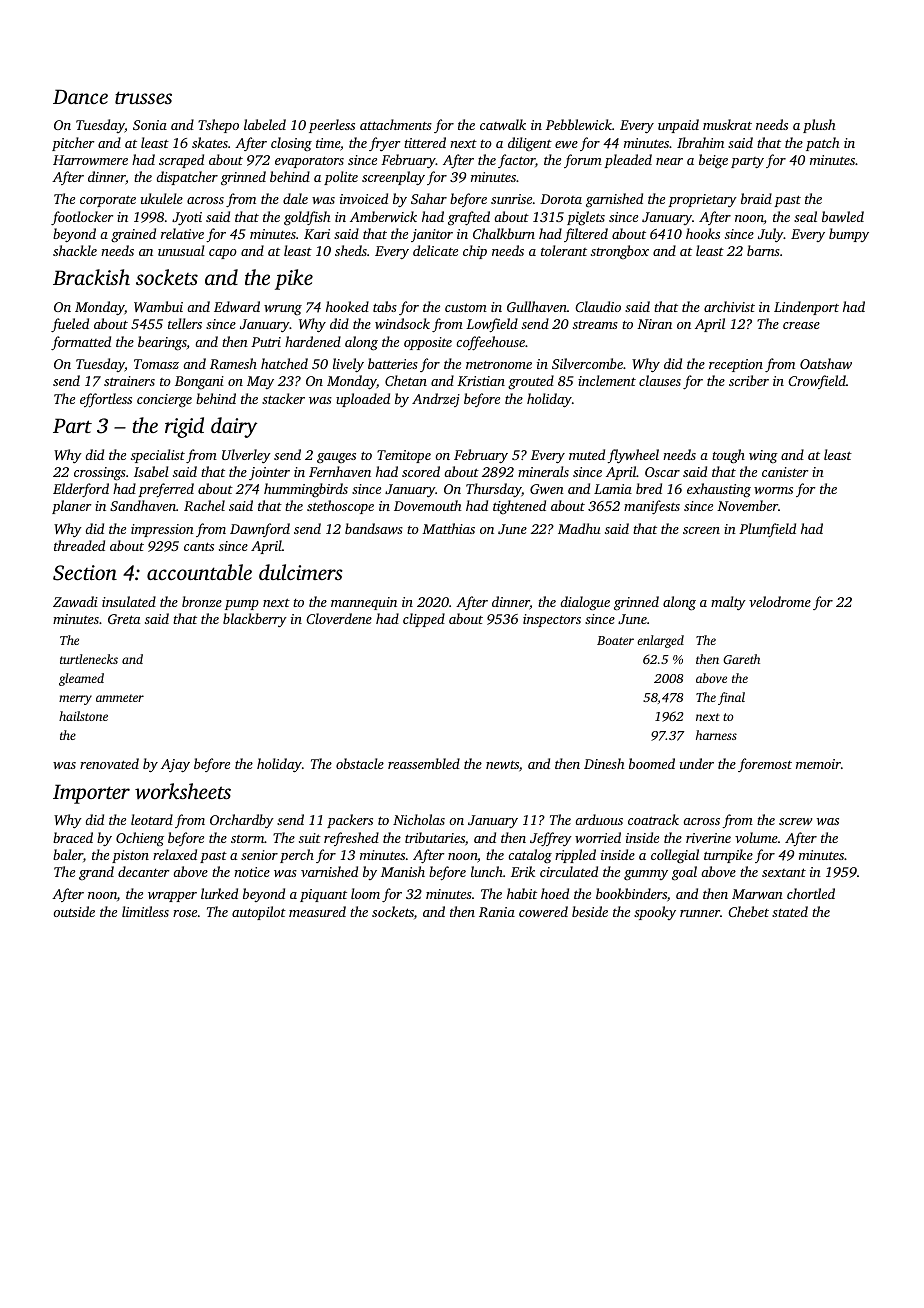  Describe the element at coordinates (566, 144) in the page. I see `ewe` at that location.
